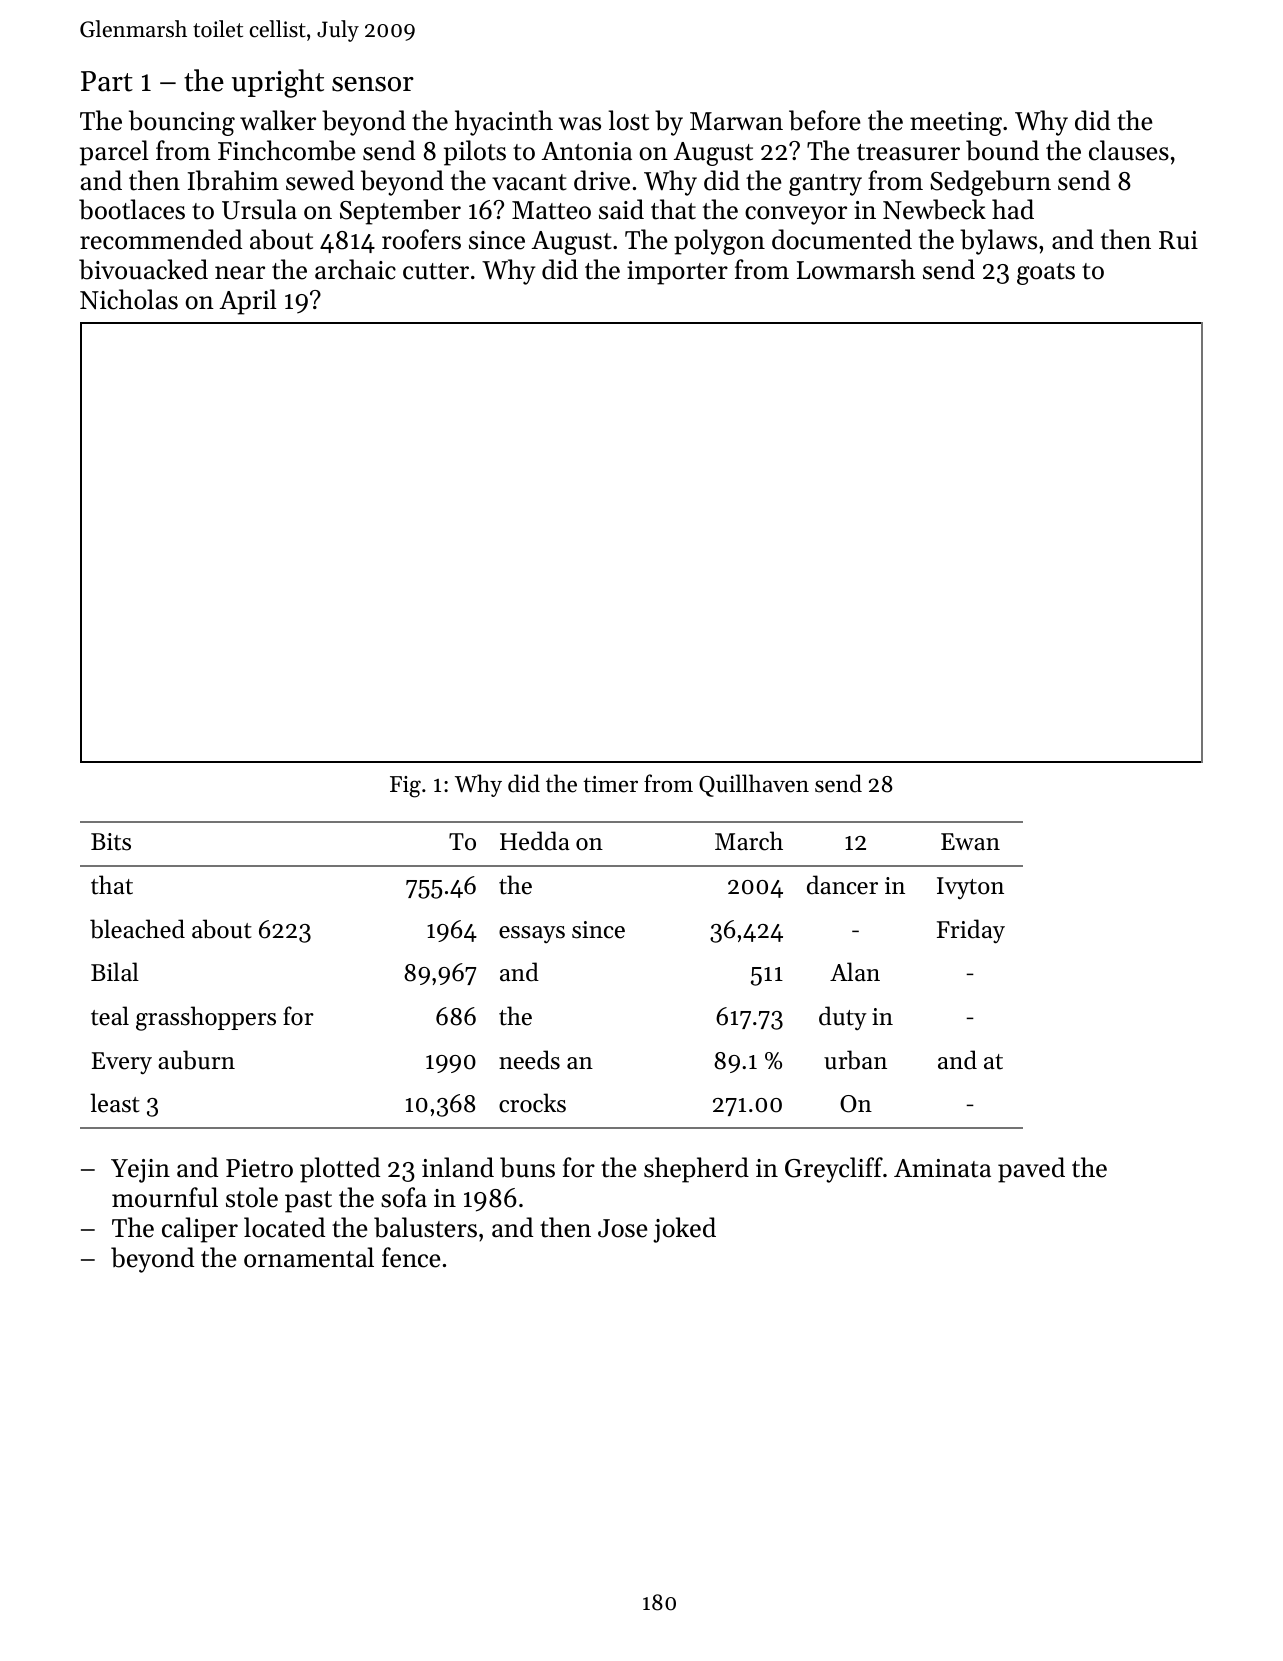 This image has width=1283, height=1661. I want to click on April, so click(248, 302).
